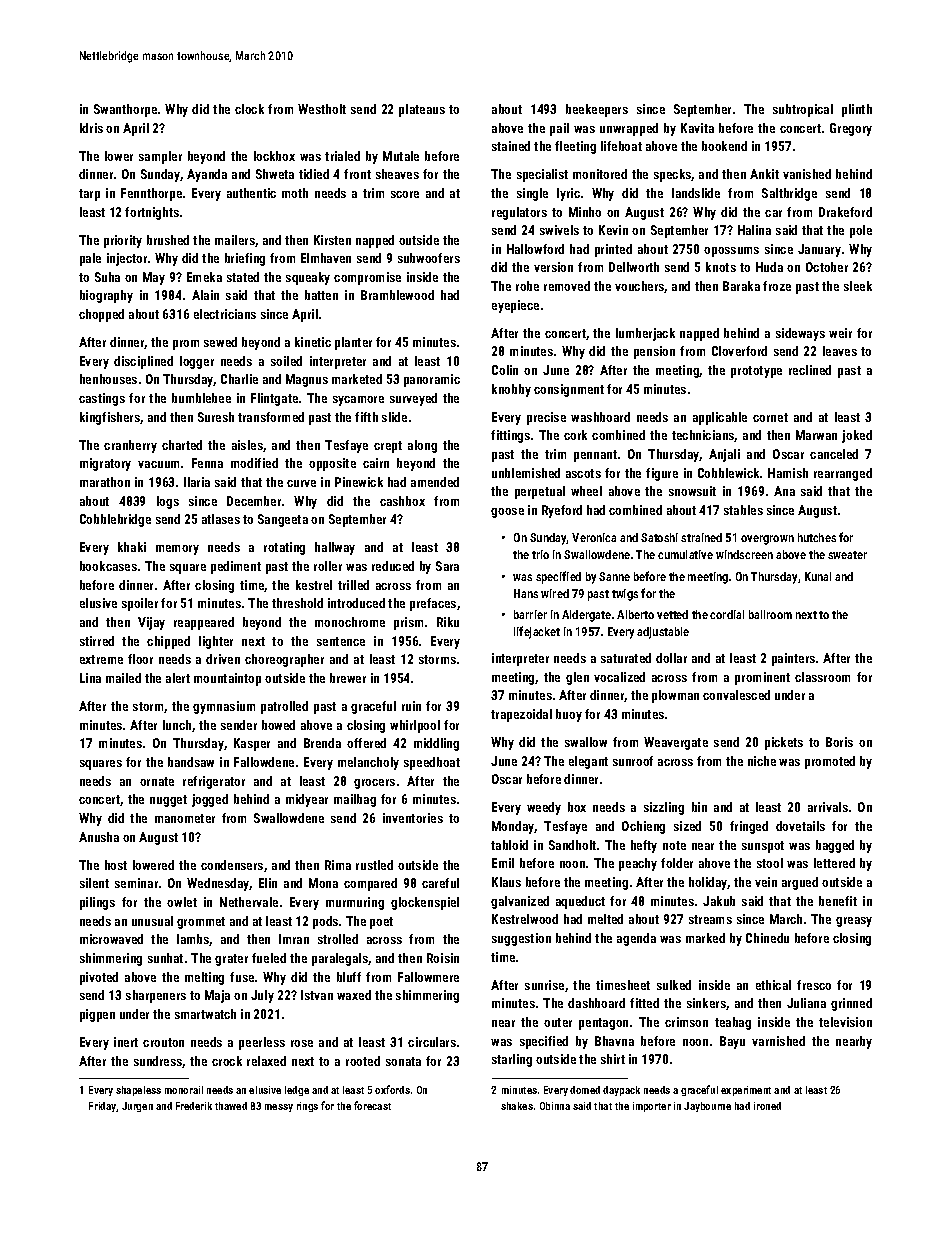 The height and width of the screenshot is (1233, 952). I want to click on mailers, so click(235, 240).
